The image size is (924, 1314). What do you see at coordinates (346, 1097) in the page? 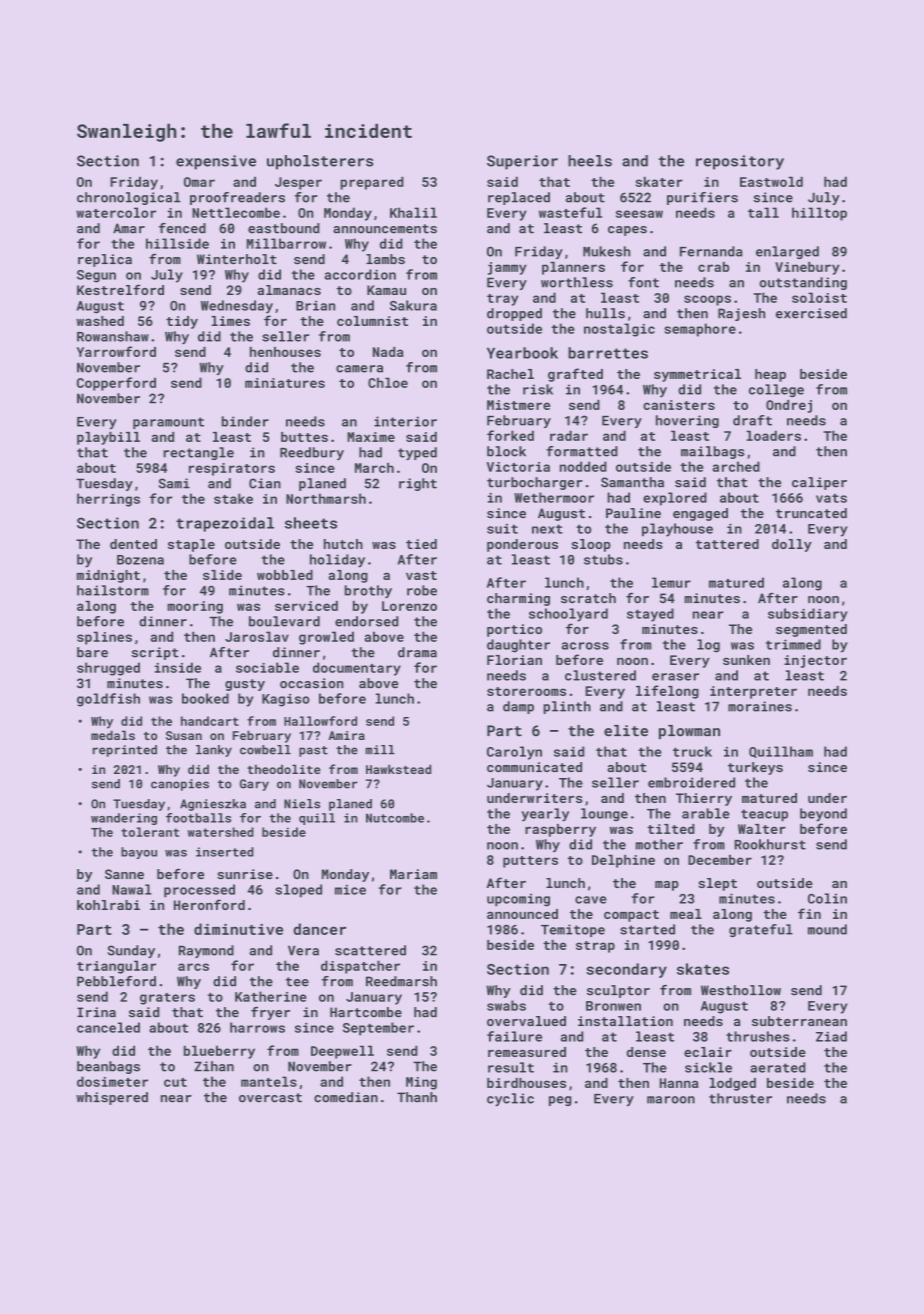
I see `comedian` at bounding box center [346, 1097].
